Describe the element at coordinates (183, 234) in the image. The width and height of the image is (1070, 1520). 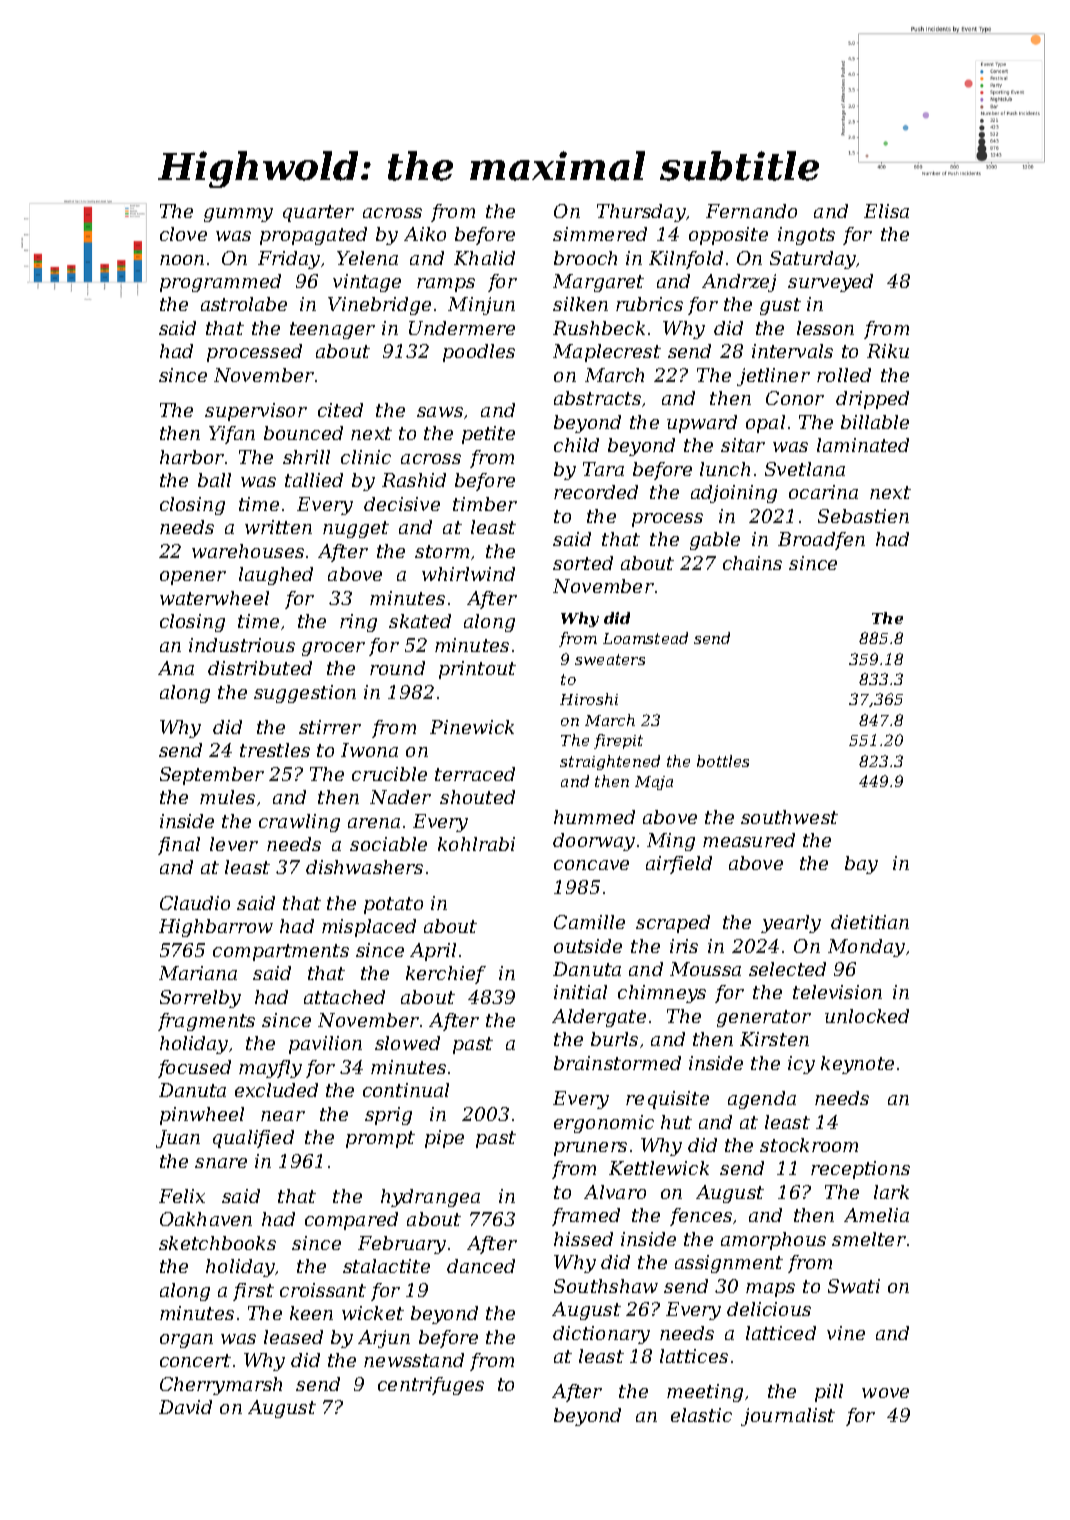
I see `clove` at that location.
